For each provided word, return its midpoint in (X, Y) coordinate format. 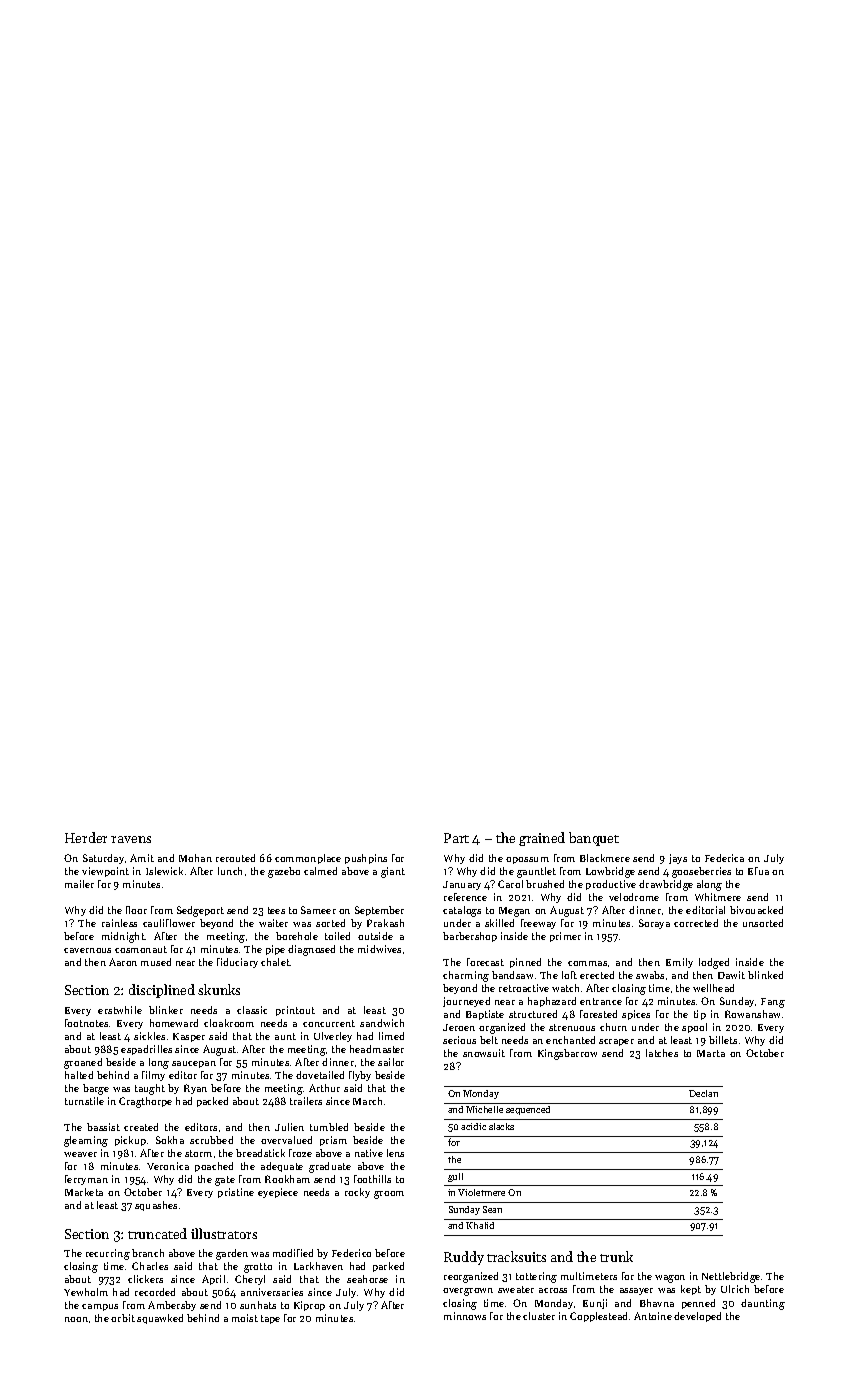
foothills (372, 1179)
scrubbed (211, 1140)
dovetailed (320, 1075)
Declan (703, 1093)
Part (456, 838)
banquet (594, 839)
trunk (616, 1256)
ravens (131, 839)
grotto (258, 1268)
